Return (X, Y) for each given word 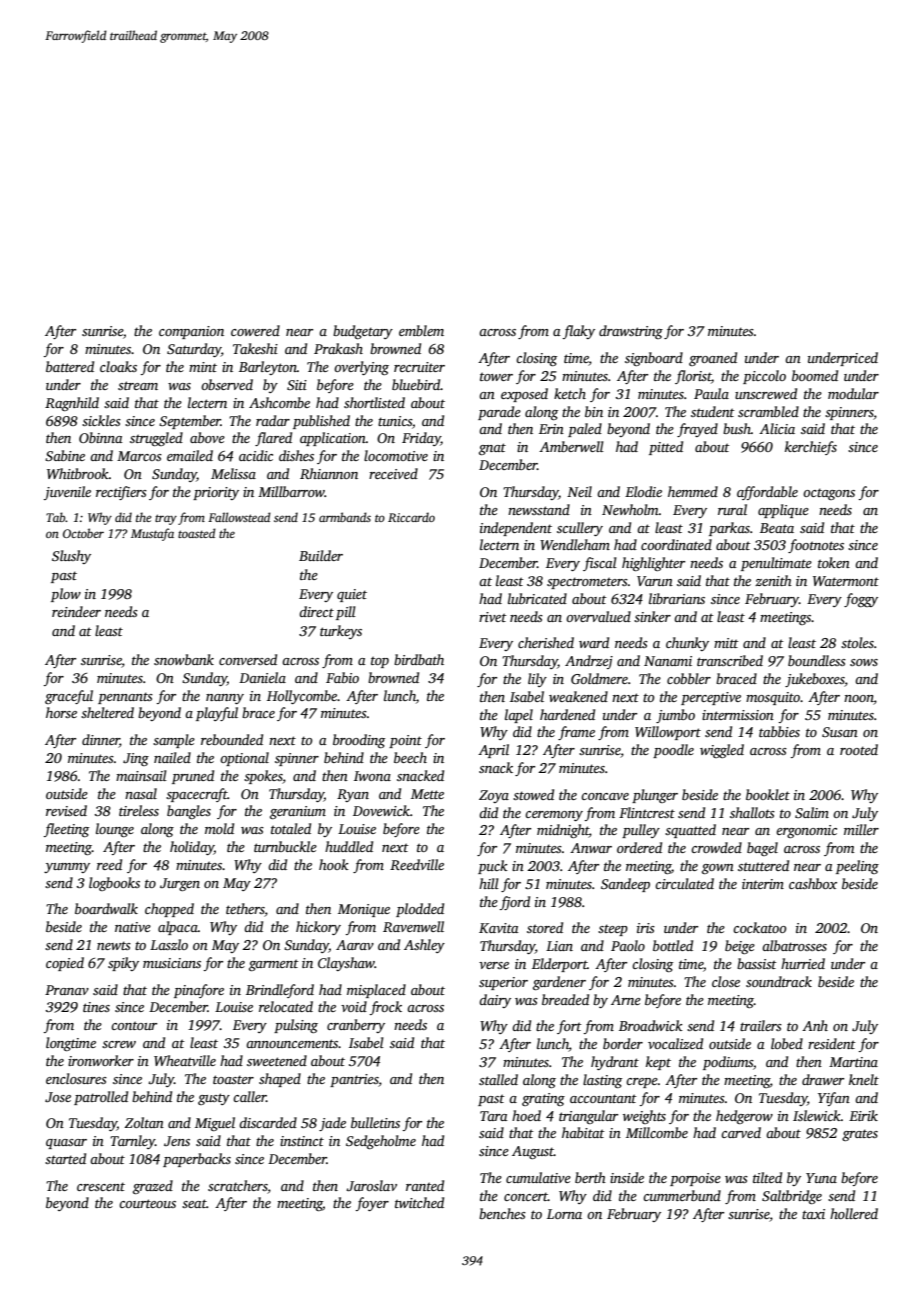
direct (316, 611)
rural (732, 509)
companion (191, 332)
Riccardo (411, 517)
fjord (515, 903)
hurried (803, 963)
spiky (123, 964)
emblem (421, 330)
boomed (815, 375)
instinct (302, 1141)
